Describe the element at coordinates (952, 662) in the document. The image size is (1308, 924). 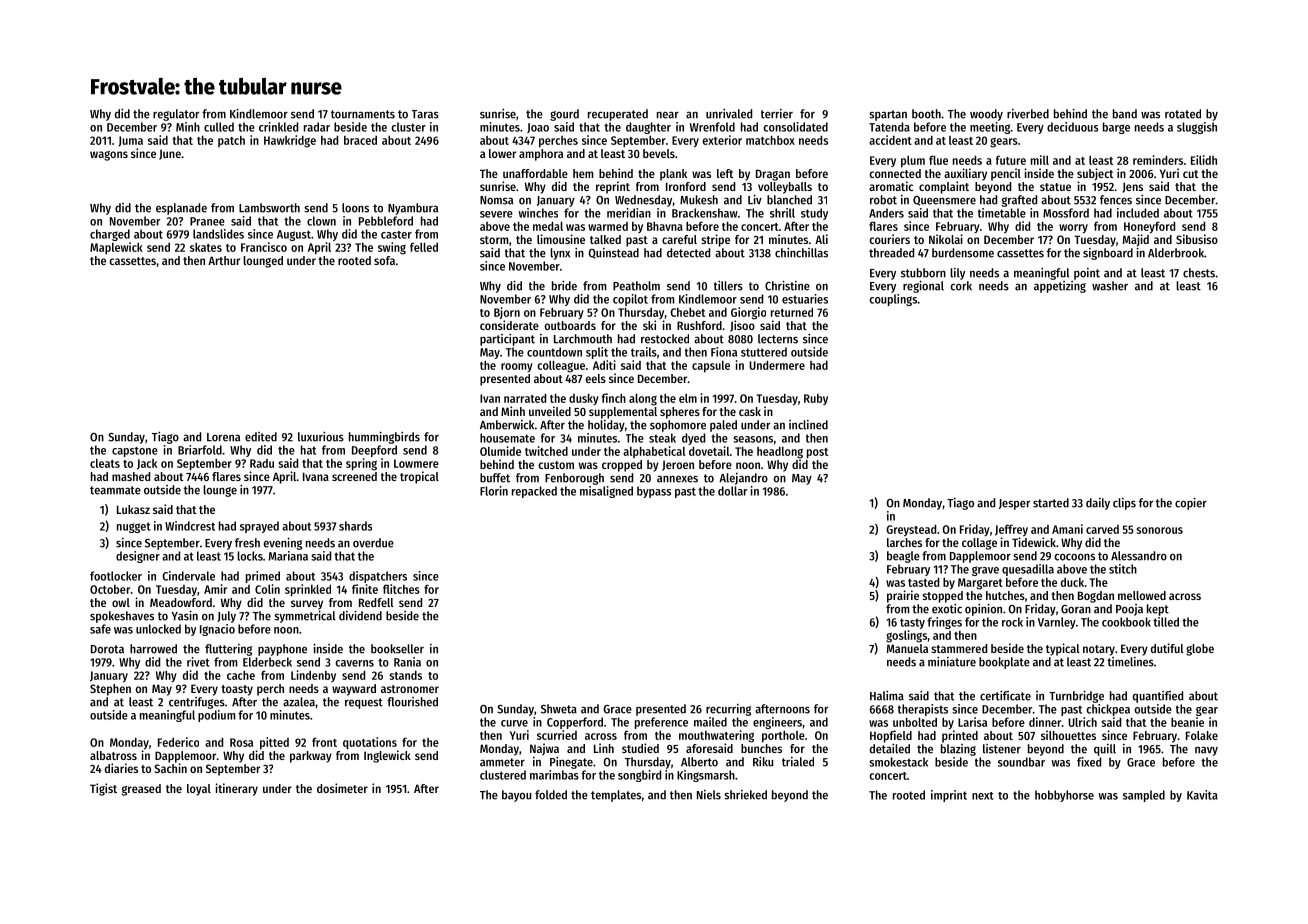
I see `miniature` at that location.
